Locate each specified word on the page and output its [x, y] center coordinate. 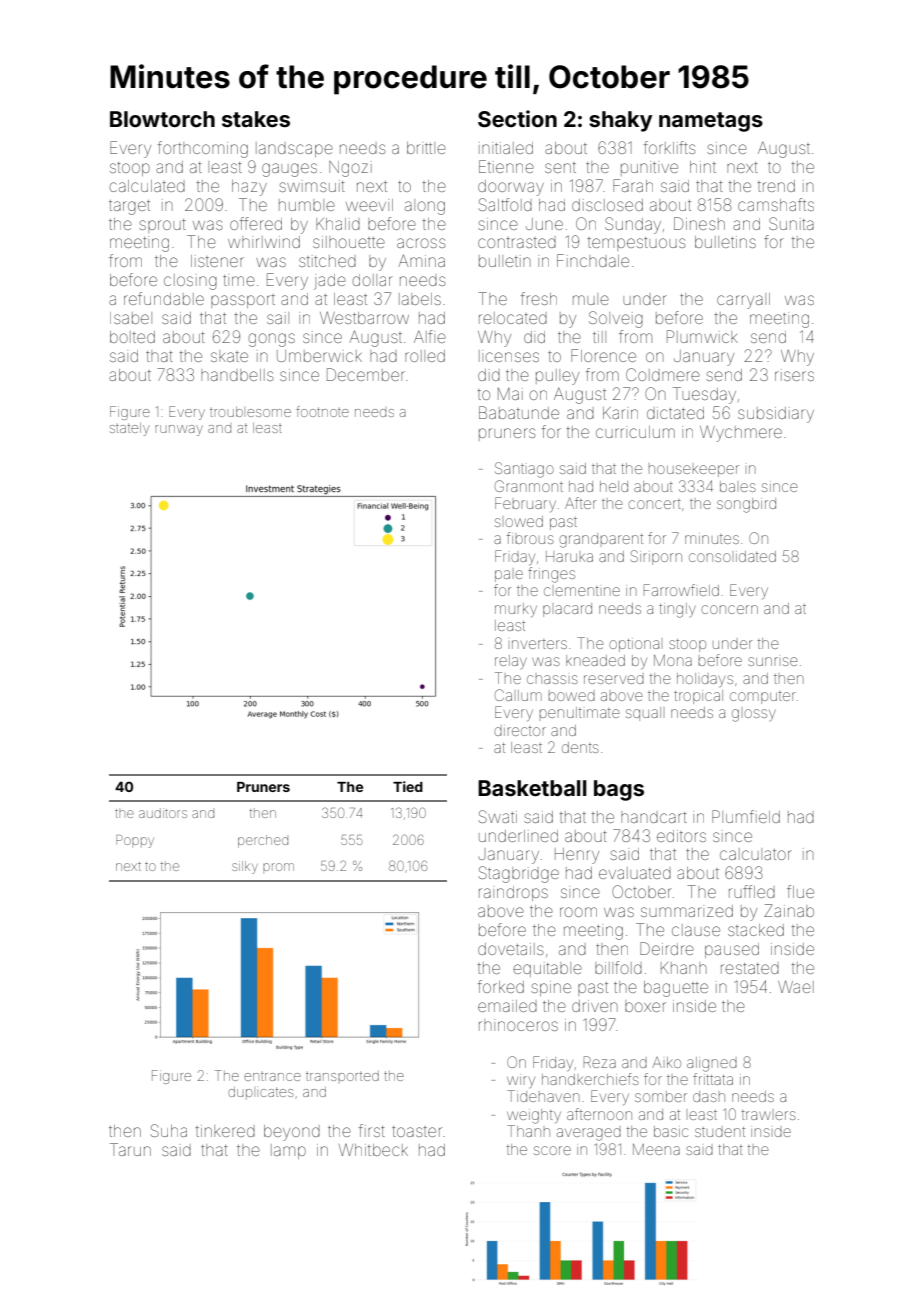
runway [179, 430]
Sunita [791, 223]
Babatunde [519, 412]
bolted [132, 337]
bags [619, 790]
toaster [417, 1131]
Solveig [616, 319]
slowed [519, 521]
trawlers [769, 1115]
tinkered [225, 1131]
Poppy [135, 841]
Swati [498, 816]
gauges [289, 170]
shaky [620, 121]
